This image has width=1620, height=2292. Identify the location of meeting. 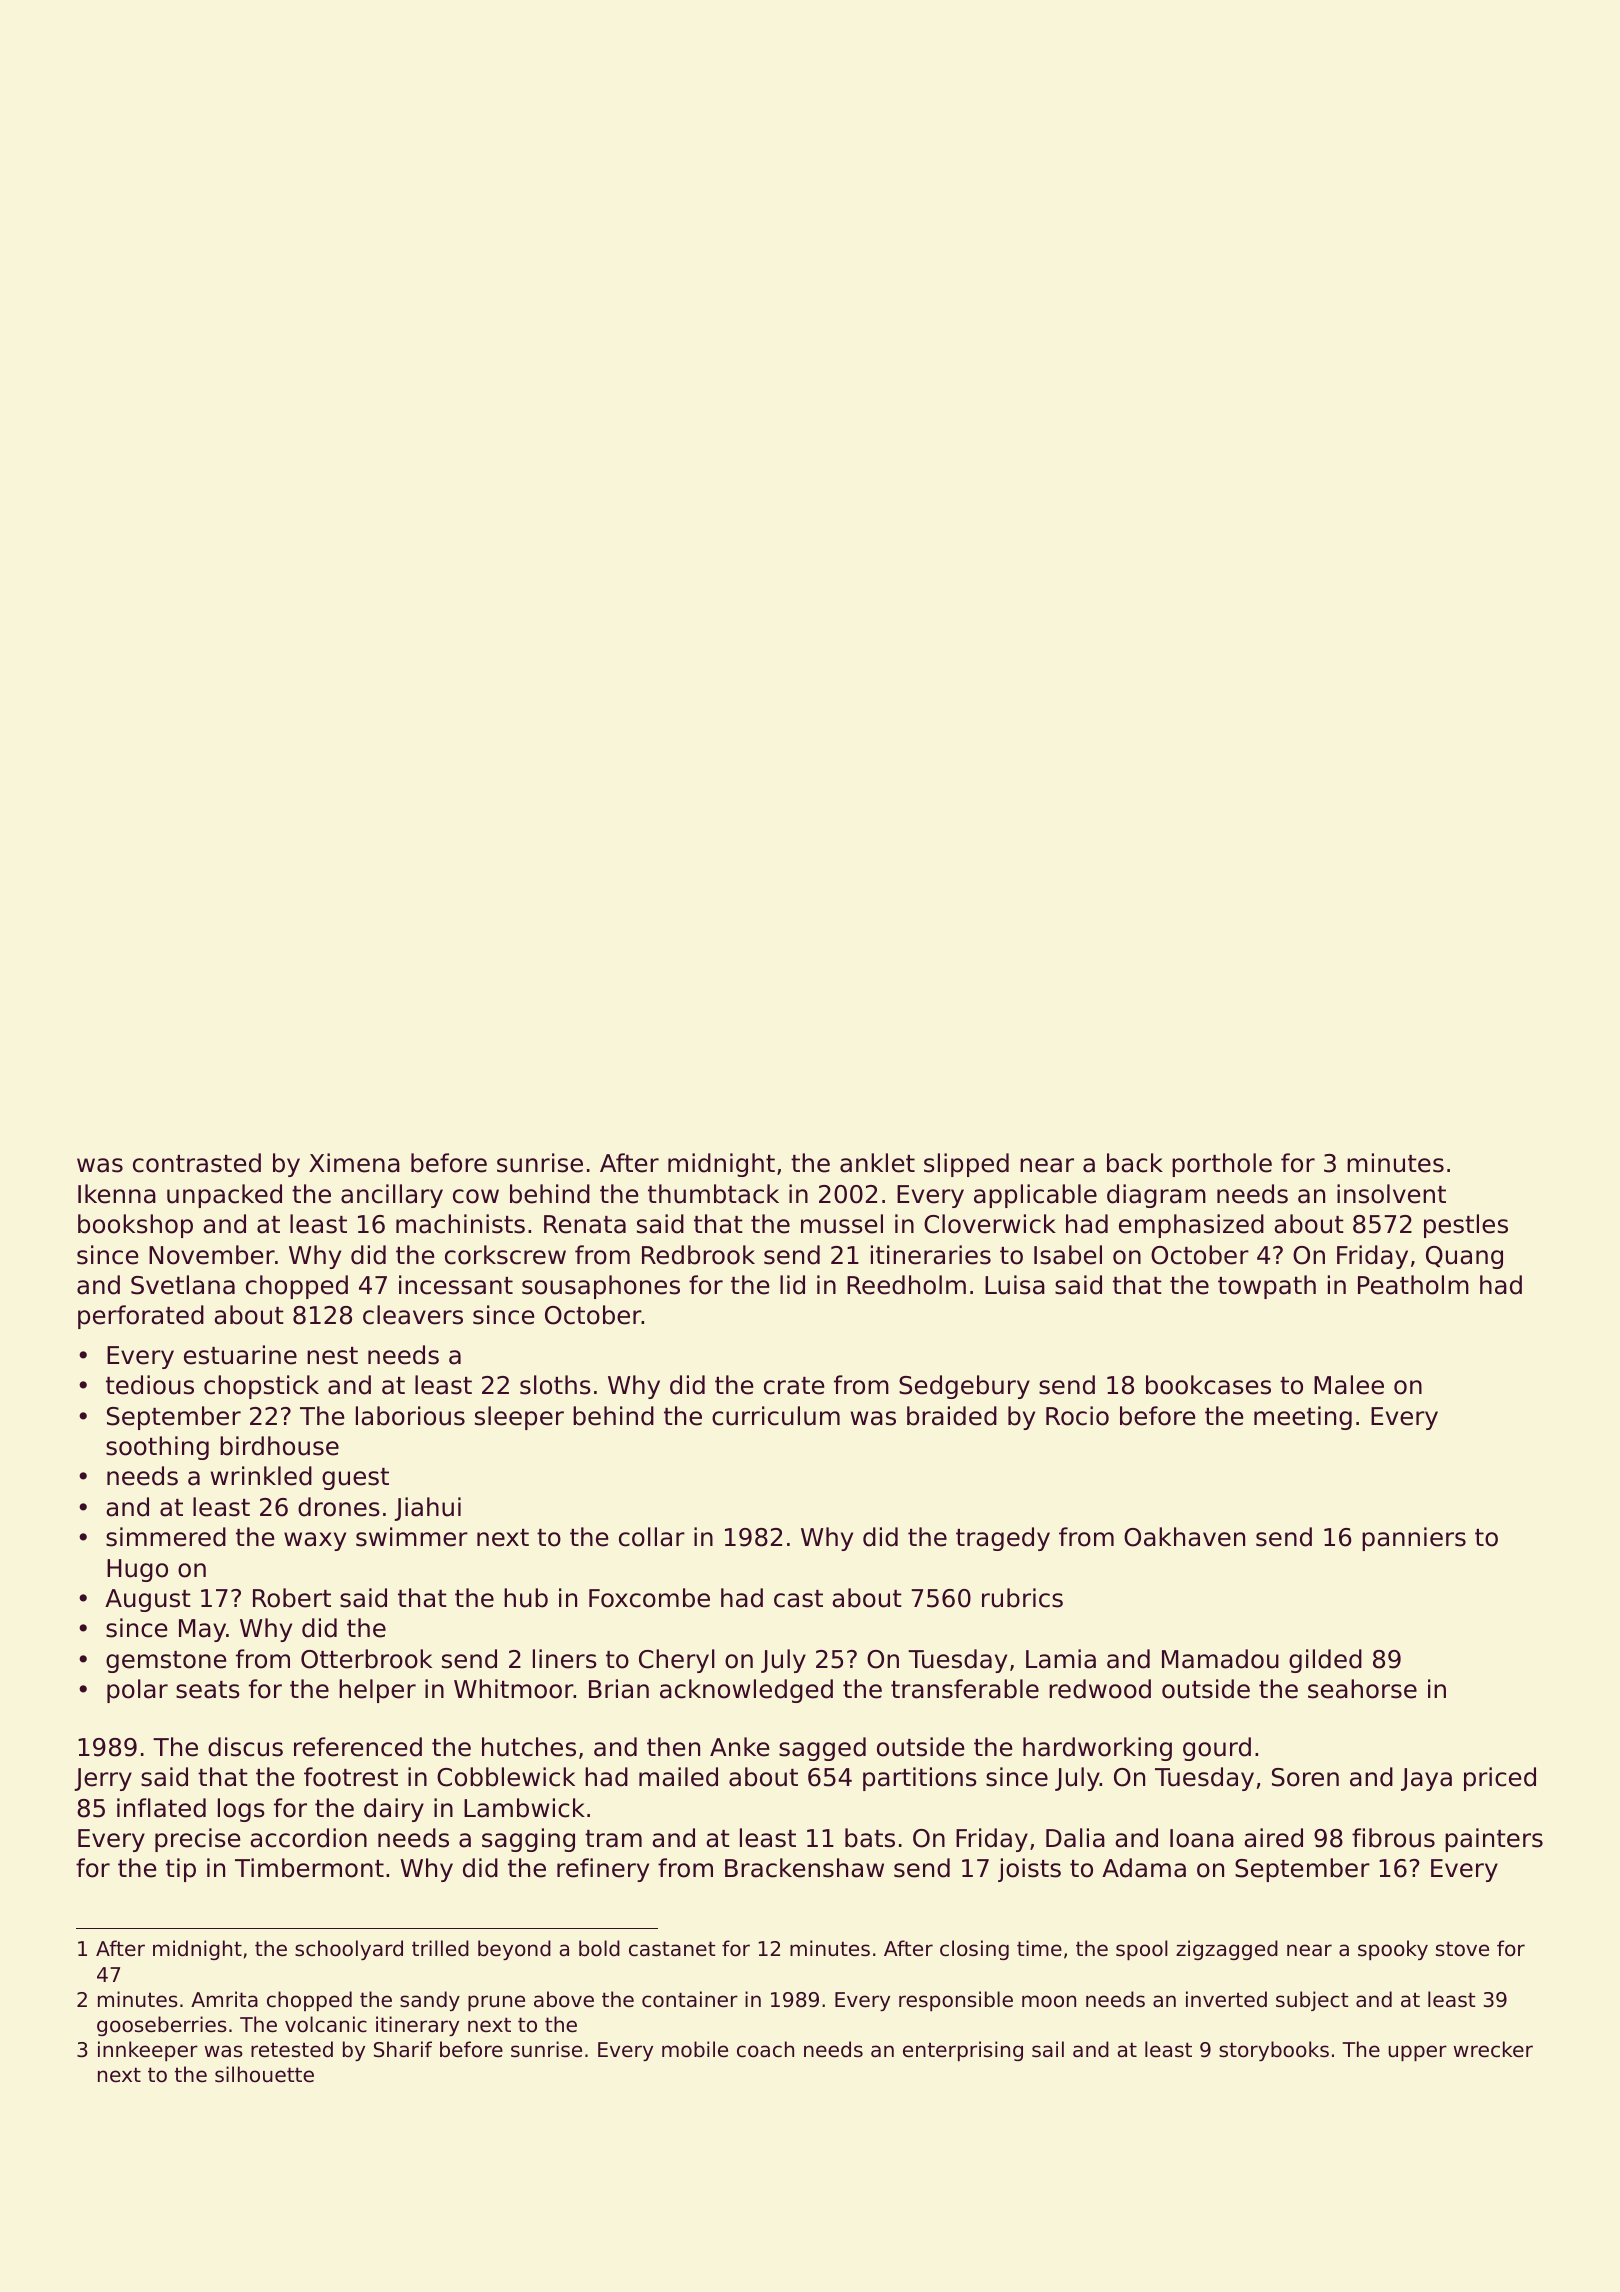
(1303, 1418).
